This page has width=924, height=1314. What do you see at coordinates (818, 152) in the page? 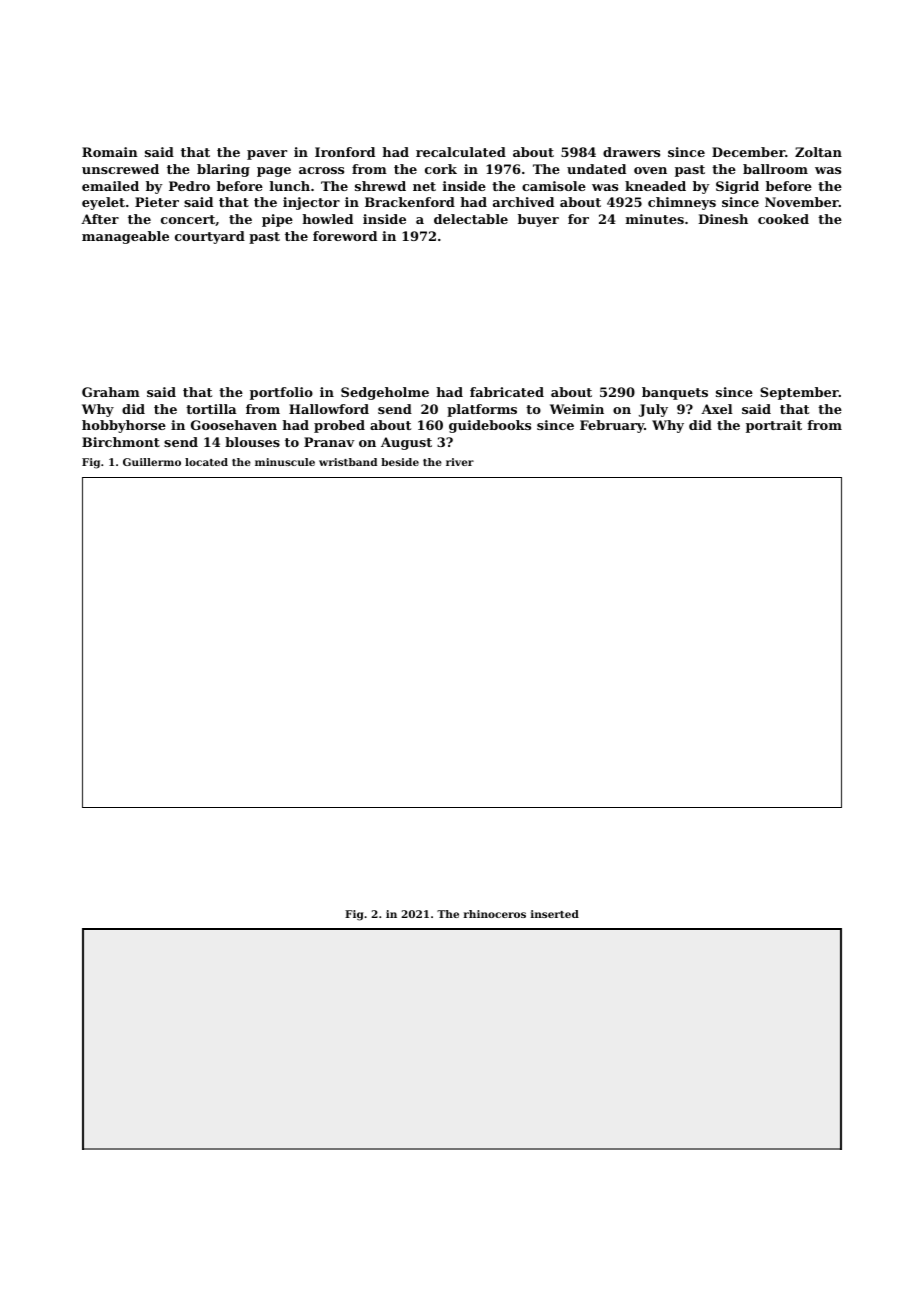
I see `Zoltan` at bounding box center [818, 152].
